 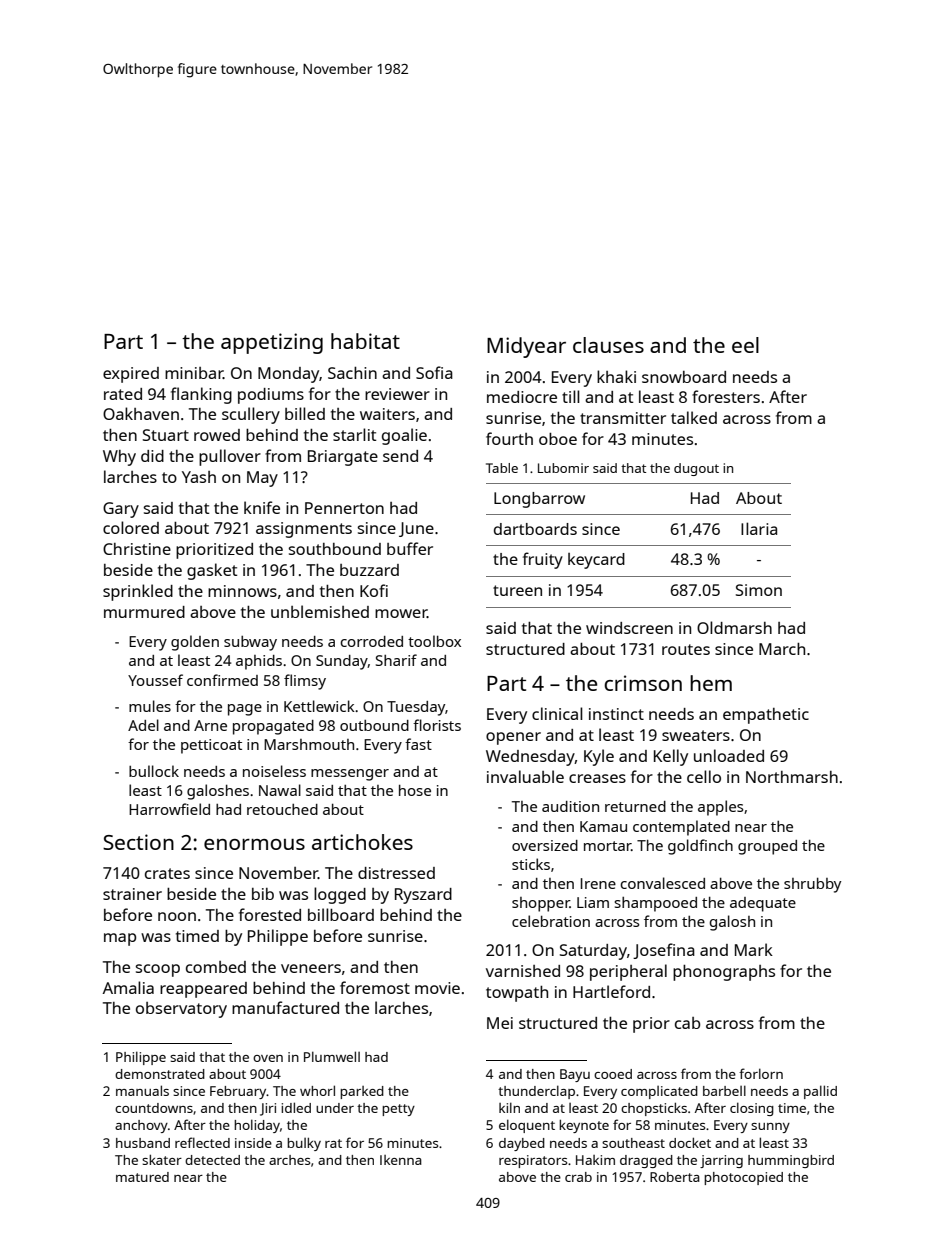 What do you see at coordinates (410, 548) in the document?
I see `buffer` at bounding box center [410, 548].
